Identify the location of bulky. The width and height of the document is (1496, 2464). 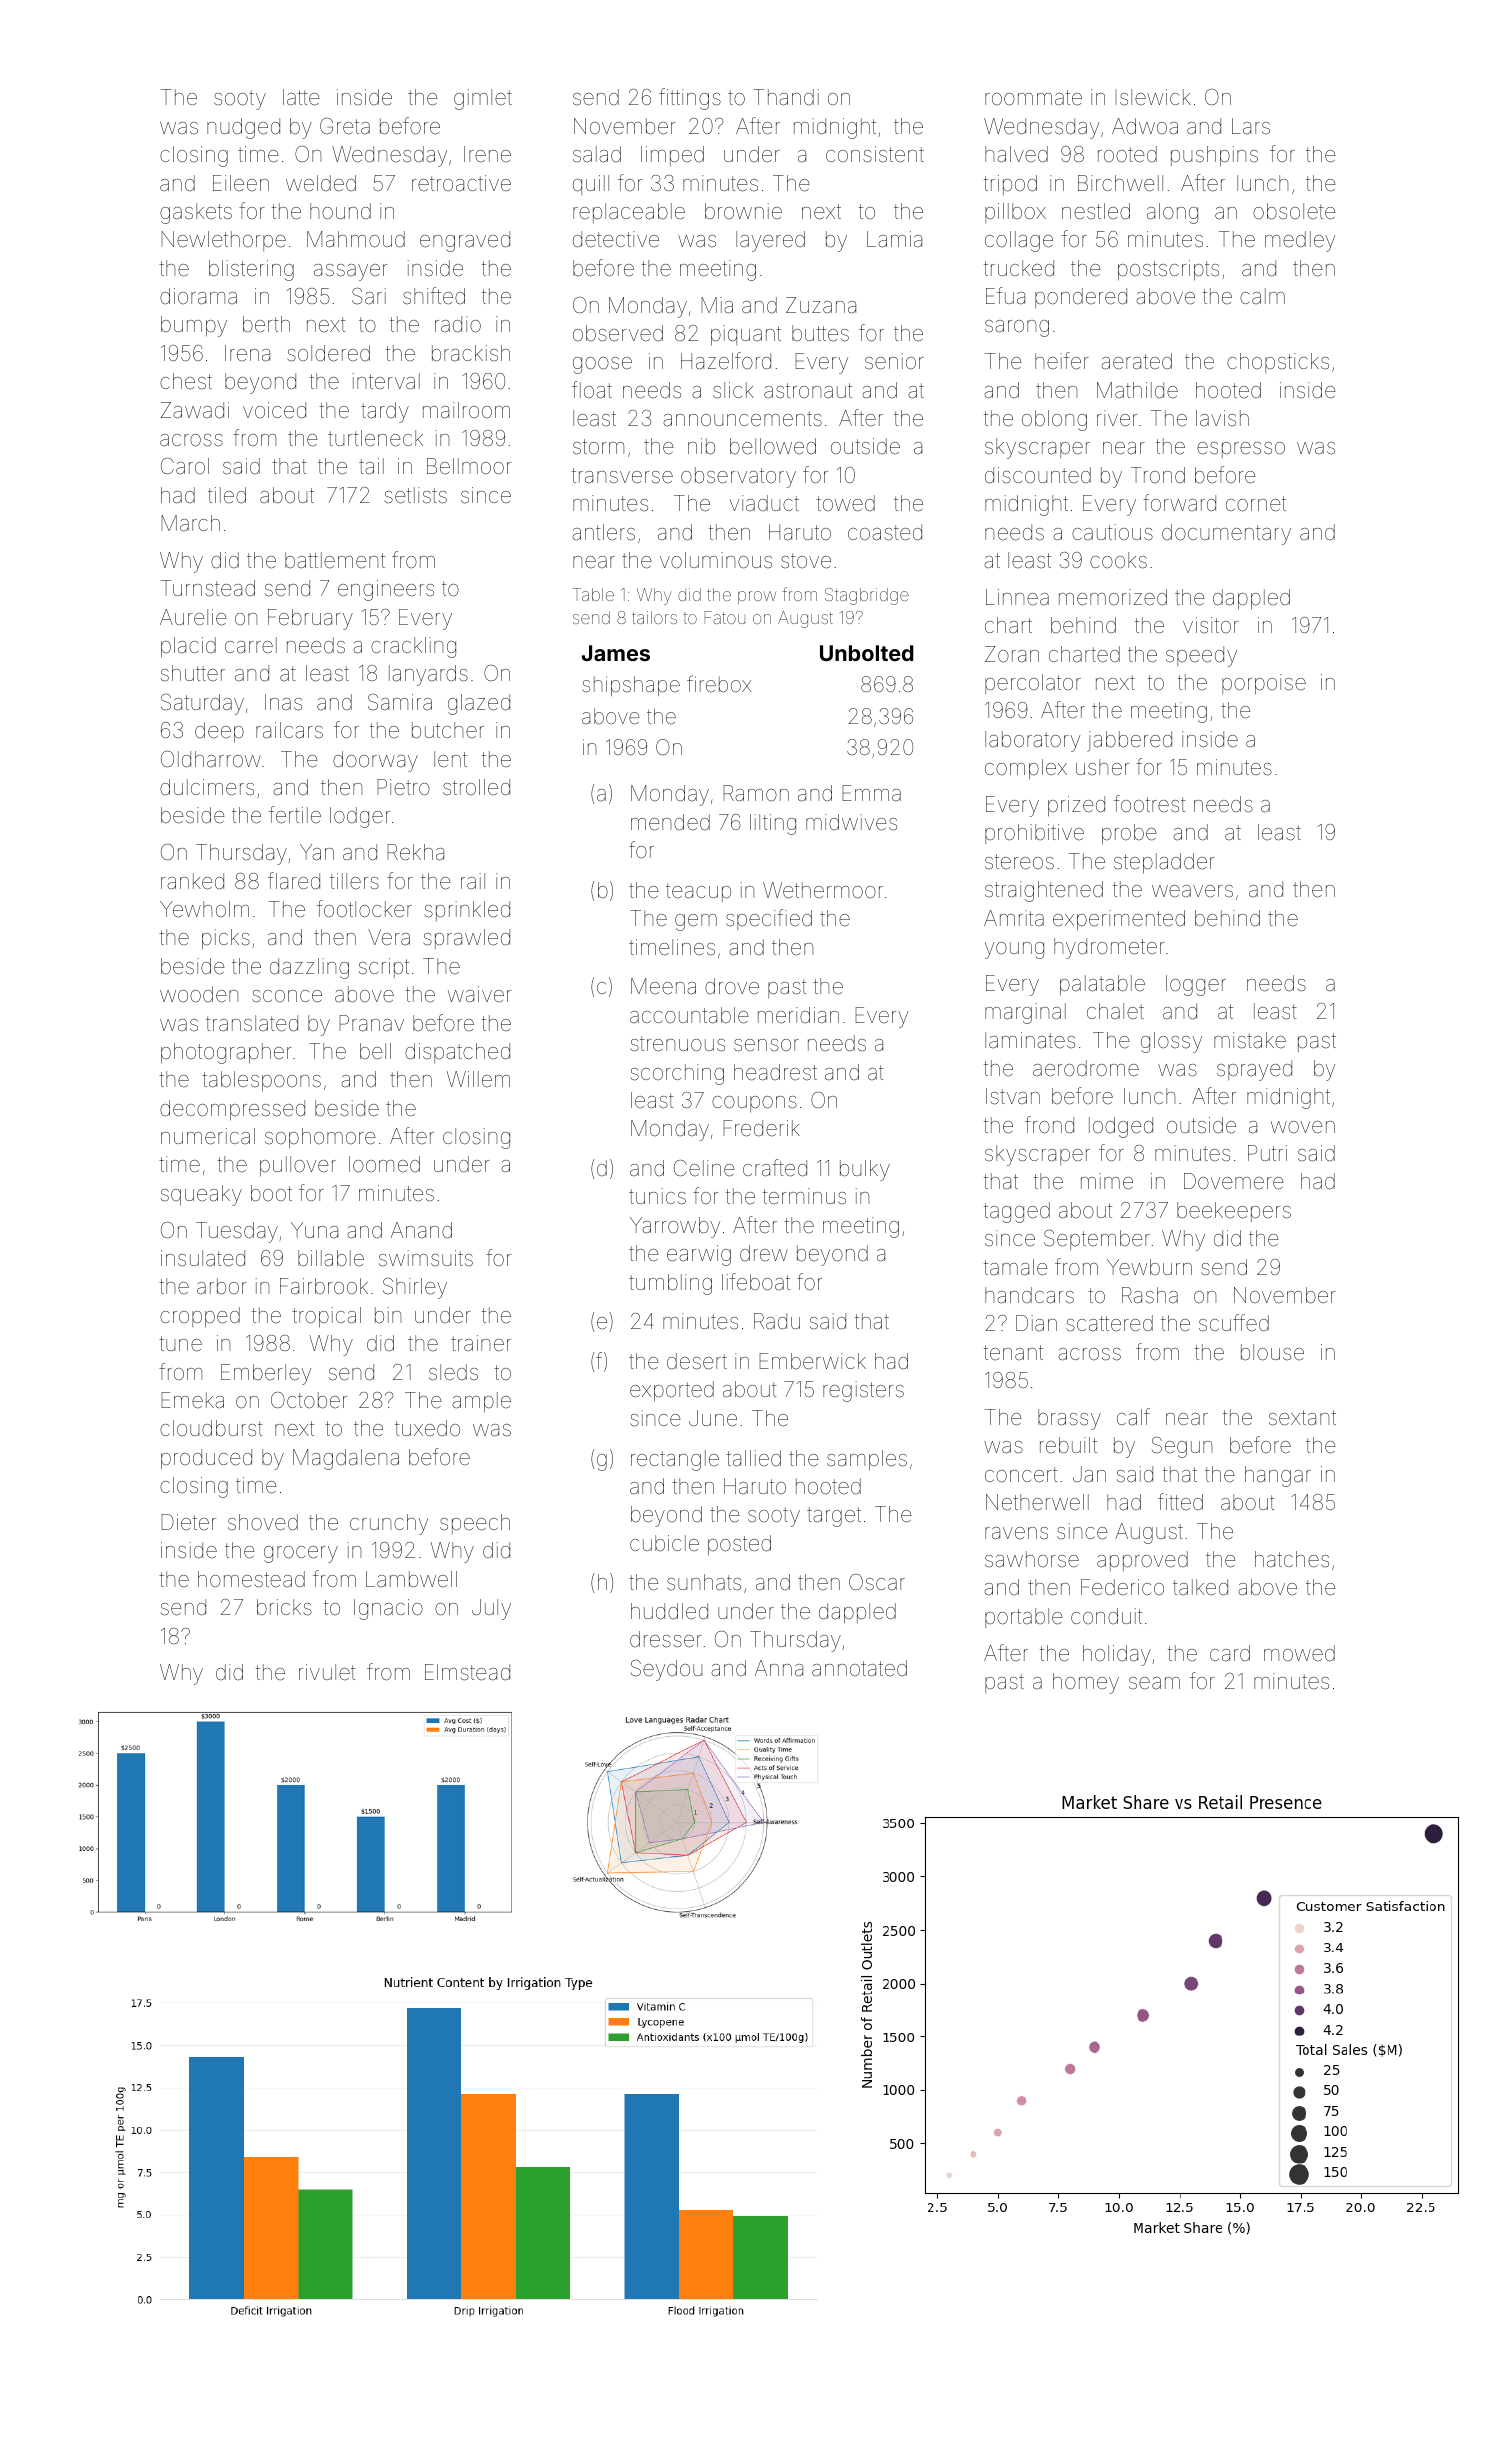
(865, 1170).
